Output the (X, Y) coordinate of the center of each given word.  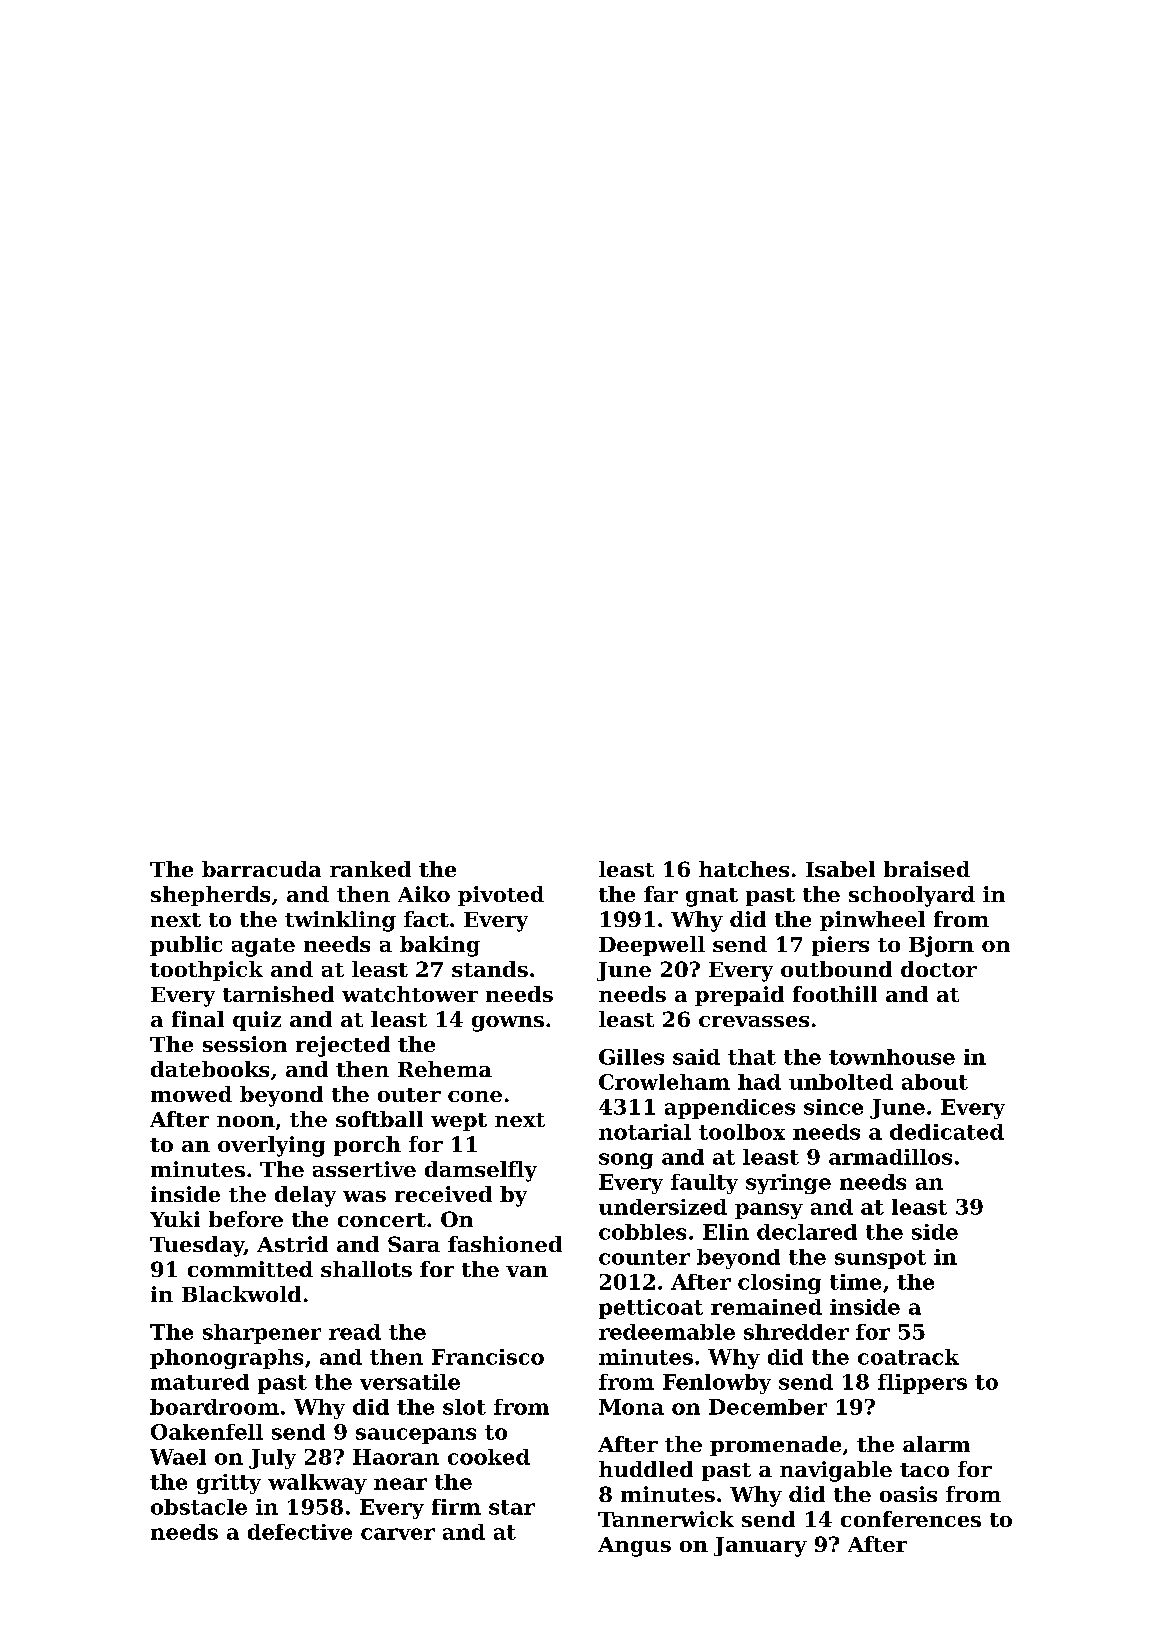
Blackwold (241, 1294)
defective (300, 1532)
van (527, 1271)
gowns (508, 1024)
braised (927, 869)
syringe (788, 1184)
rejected (343, 1046)
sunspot (880, 1259)
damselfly (481, 1171)
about (935, 1082)
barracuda (261, 869)
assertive (364, 1169)
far (661, 894)
